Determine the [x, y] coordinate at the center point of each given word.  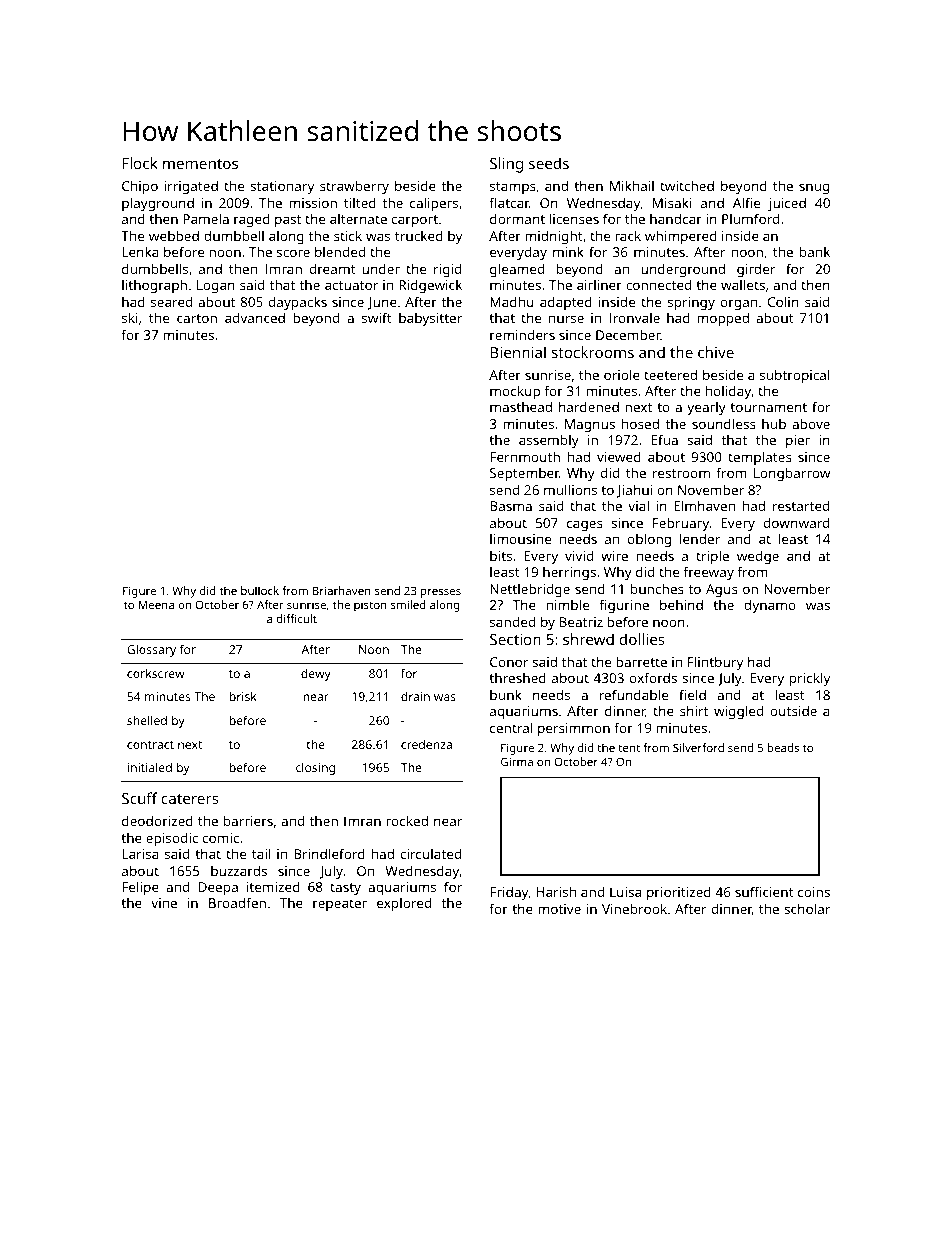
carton [197, 318]
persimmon [574, 729]
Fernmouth [525, 456]
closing [315, 769]
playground [158, 204]
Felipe [140, 888]
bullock [260, 590]
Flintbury [715, 663]
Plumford [750, 218]
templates [760, 458]
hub [774, 424]
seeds [549, 163]
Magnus [590, 425]
